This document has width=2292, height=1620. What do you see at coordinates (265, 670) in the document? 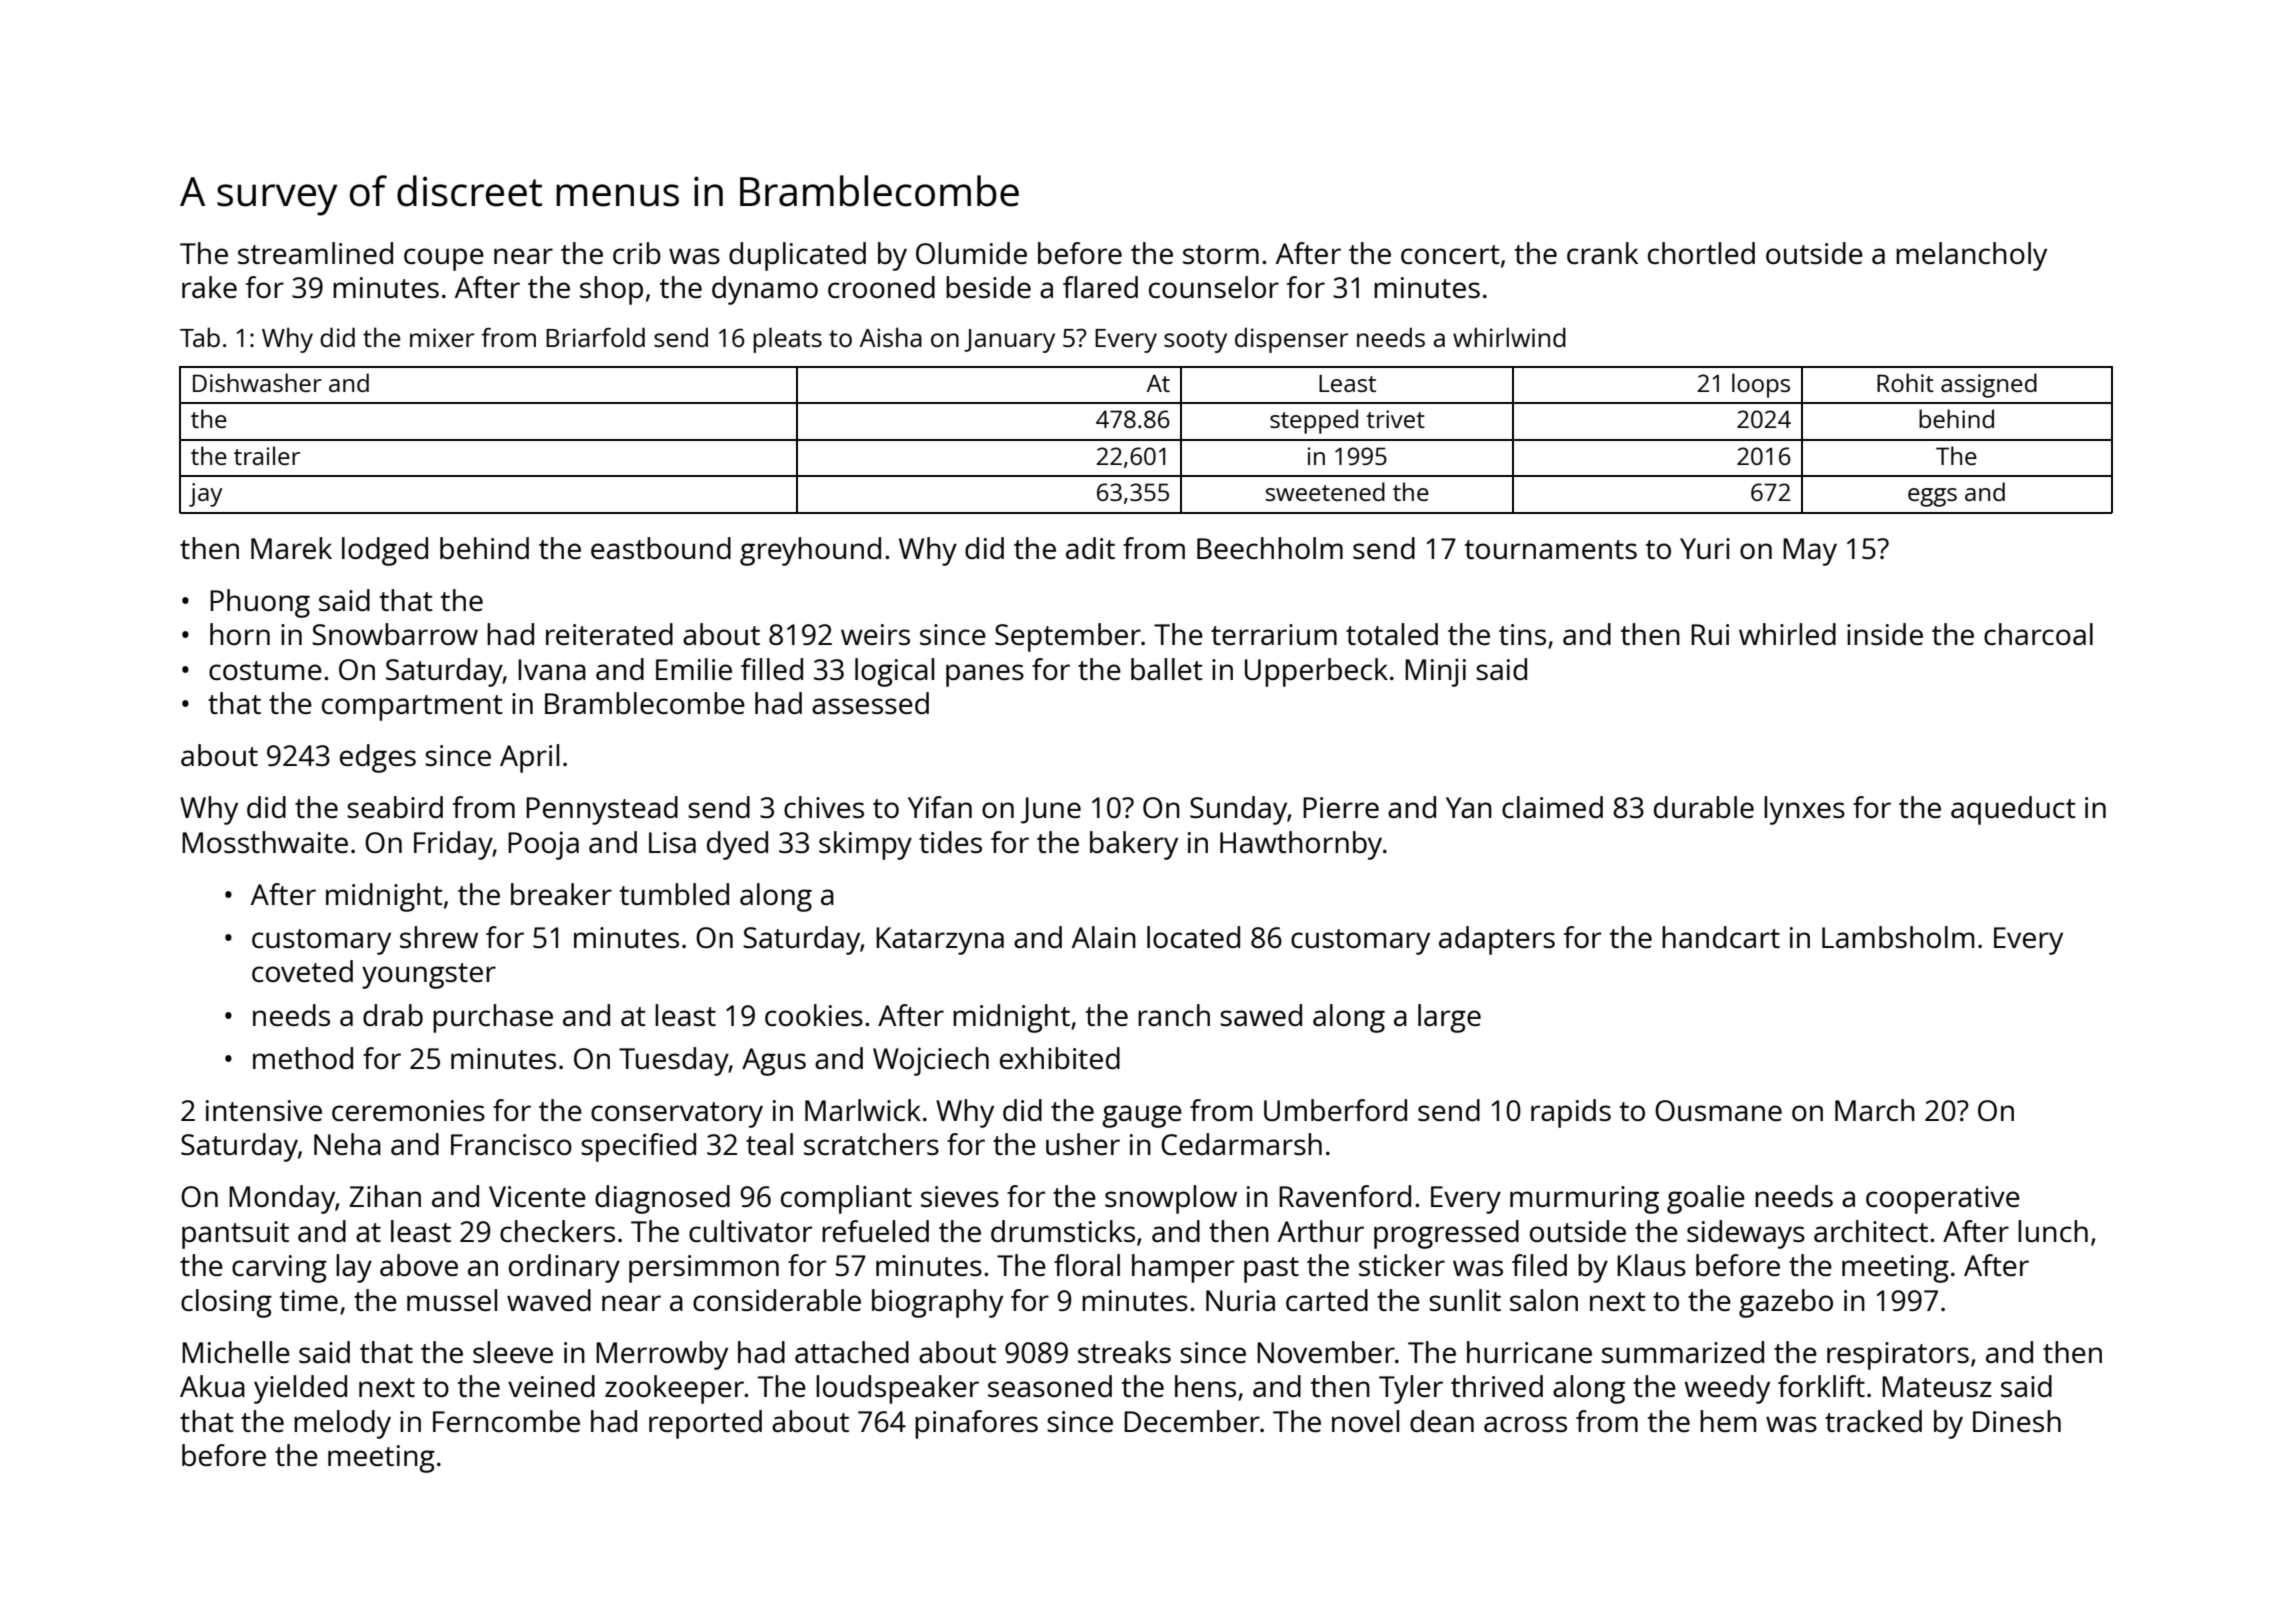
I see `costume` at bounding box center [265, 670].
